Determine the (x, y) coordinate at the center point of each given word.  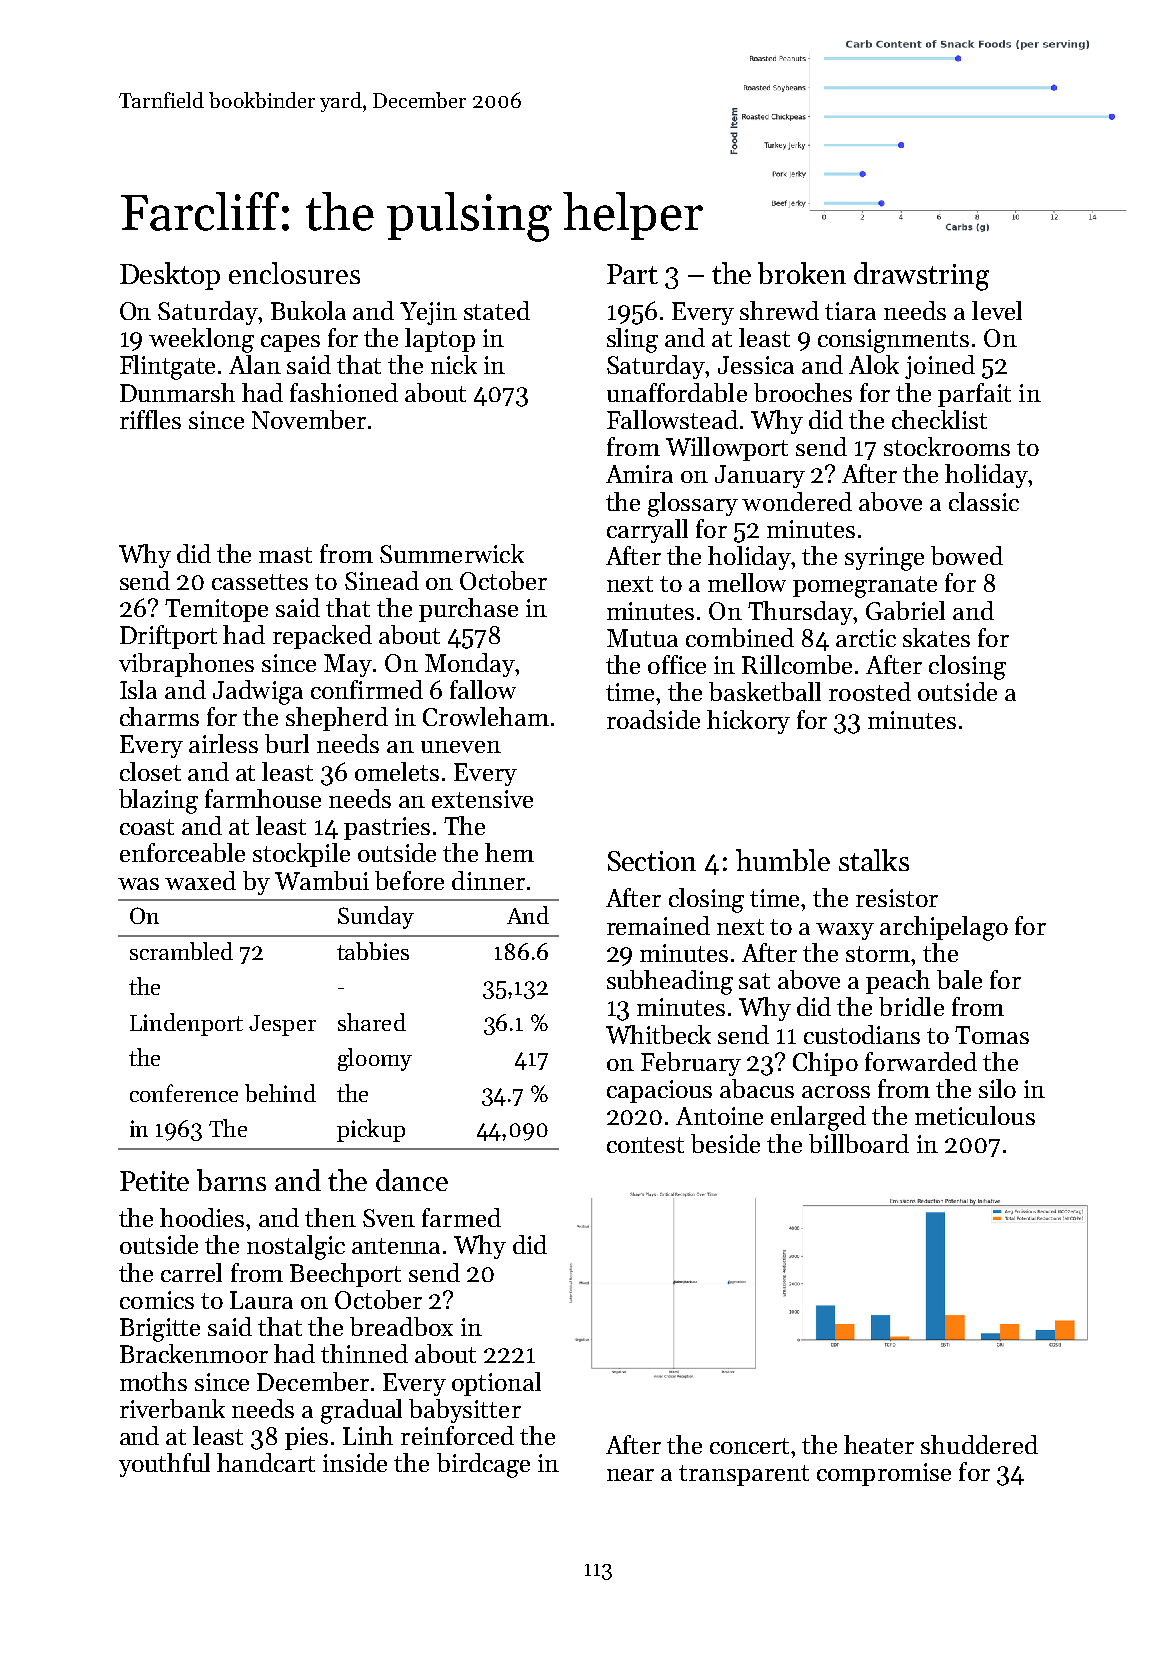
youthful (164, 1465)
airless (223, 743)
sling (632, 340)
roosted (870, 691)
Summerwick (452, 553)
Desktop (170, 276)
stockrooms (947, 446)
